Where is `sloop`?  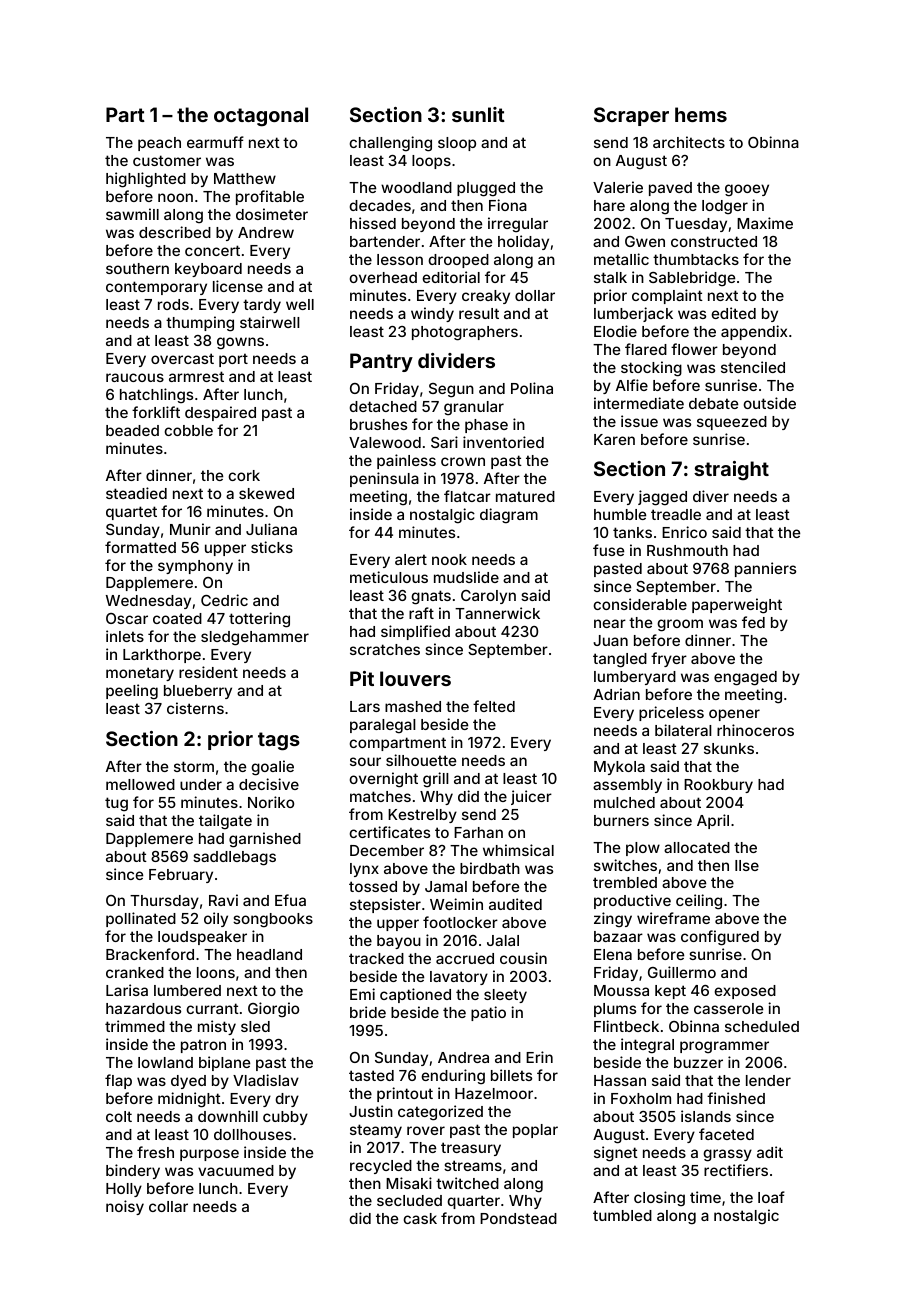 sloop is located at coordinates (457, 144).
